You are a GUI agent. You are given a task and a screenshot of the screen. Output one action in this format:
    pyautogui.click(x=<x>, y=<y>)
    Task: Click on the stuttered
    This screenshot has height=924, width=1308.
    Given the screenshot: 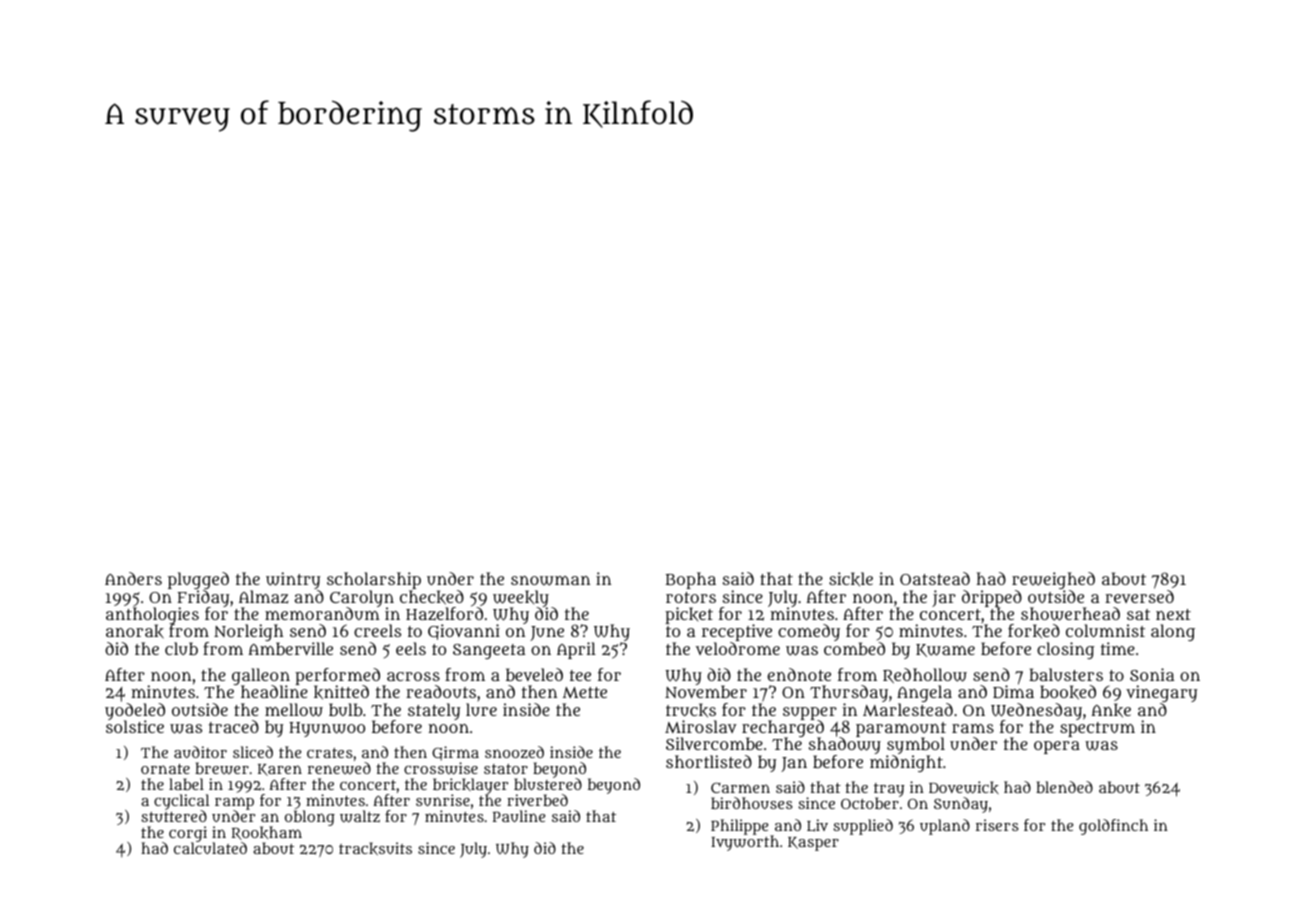 What is the action you would take?
    pyautogui.click(x=174, y=816)
